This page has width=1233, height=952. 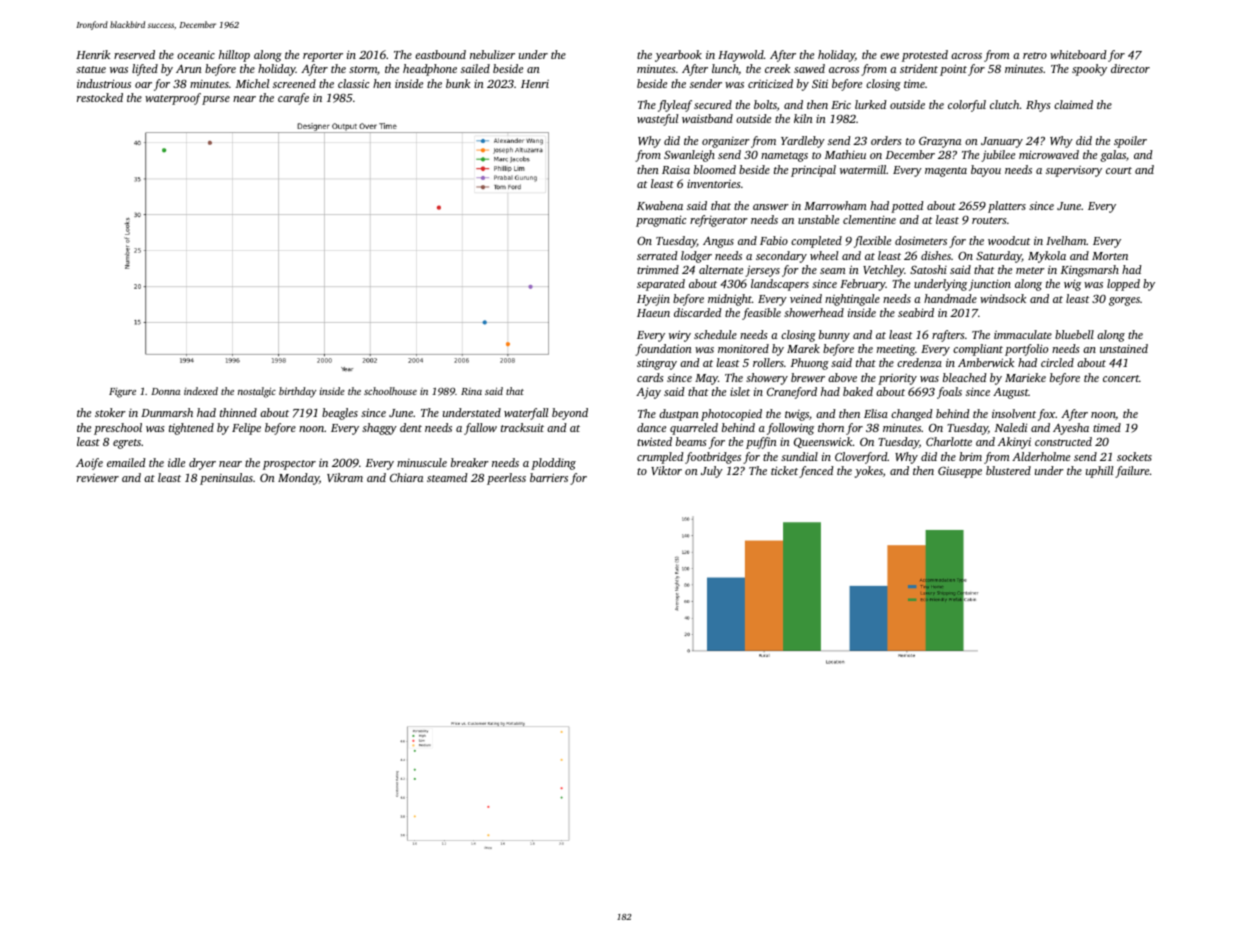 I want to click on hilltop, so click(x=234, y=56).
